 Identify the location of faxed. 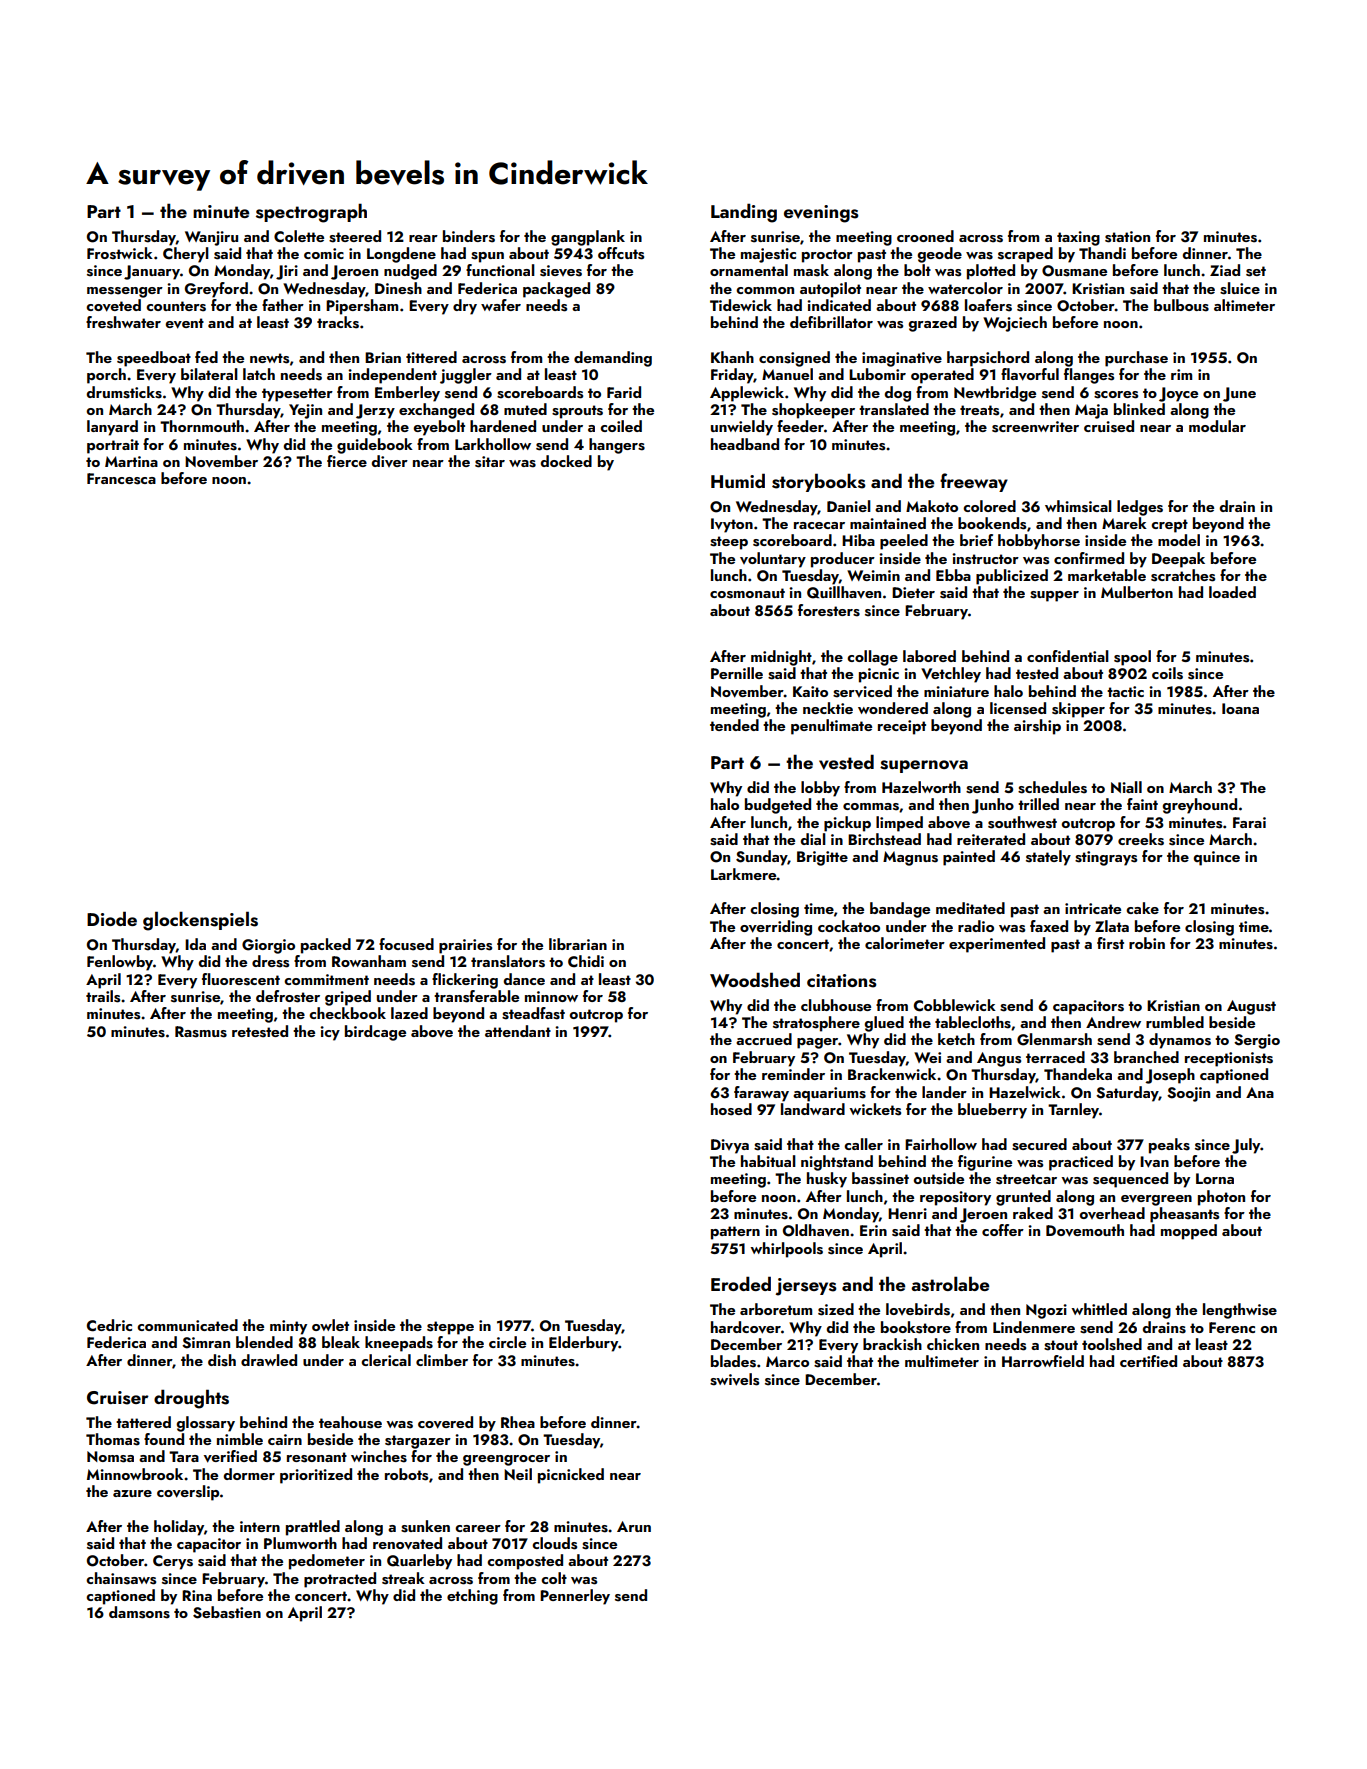
(1049, 926).
